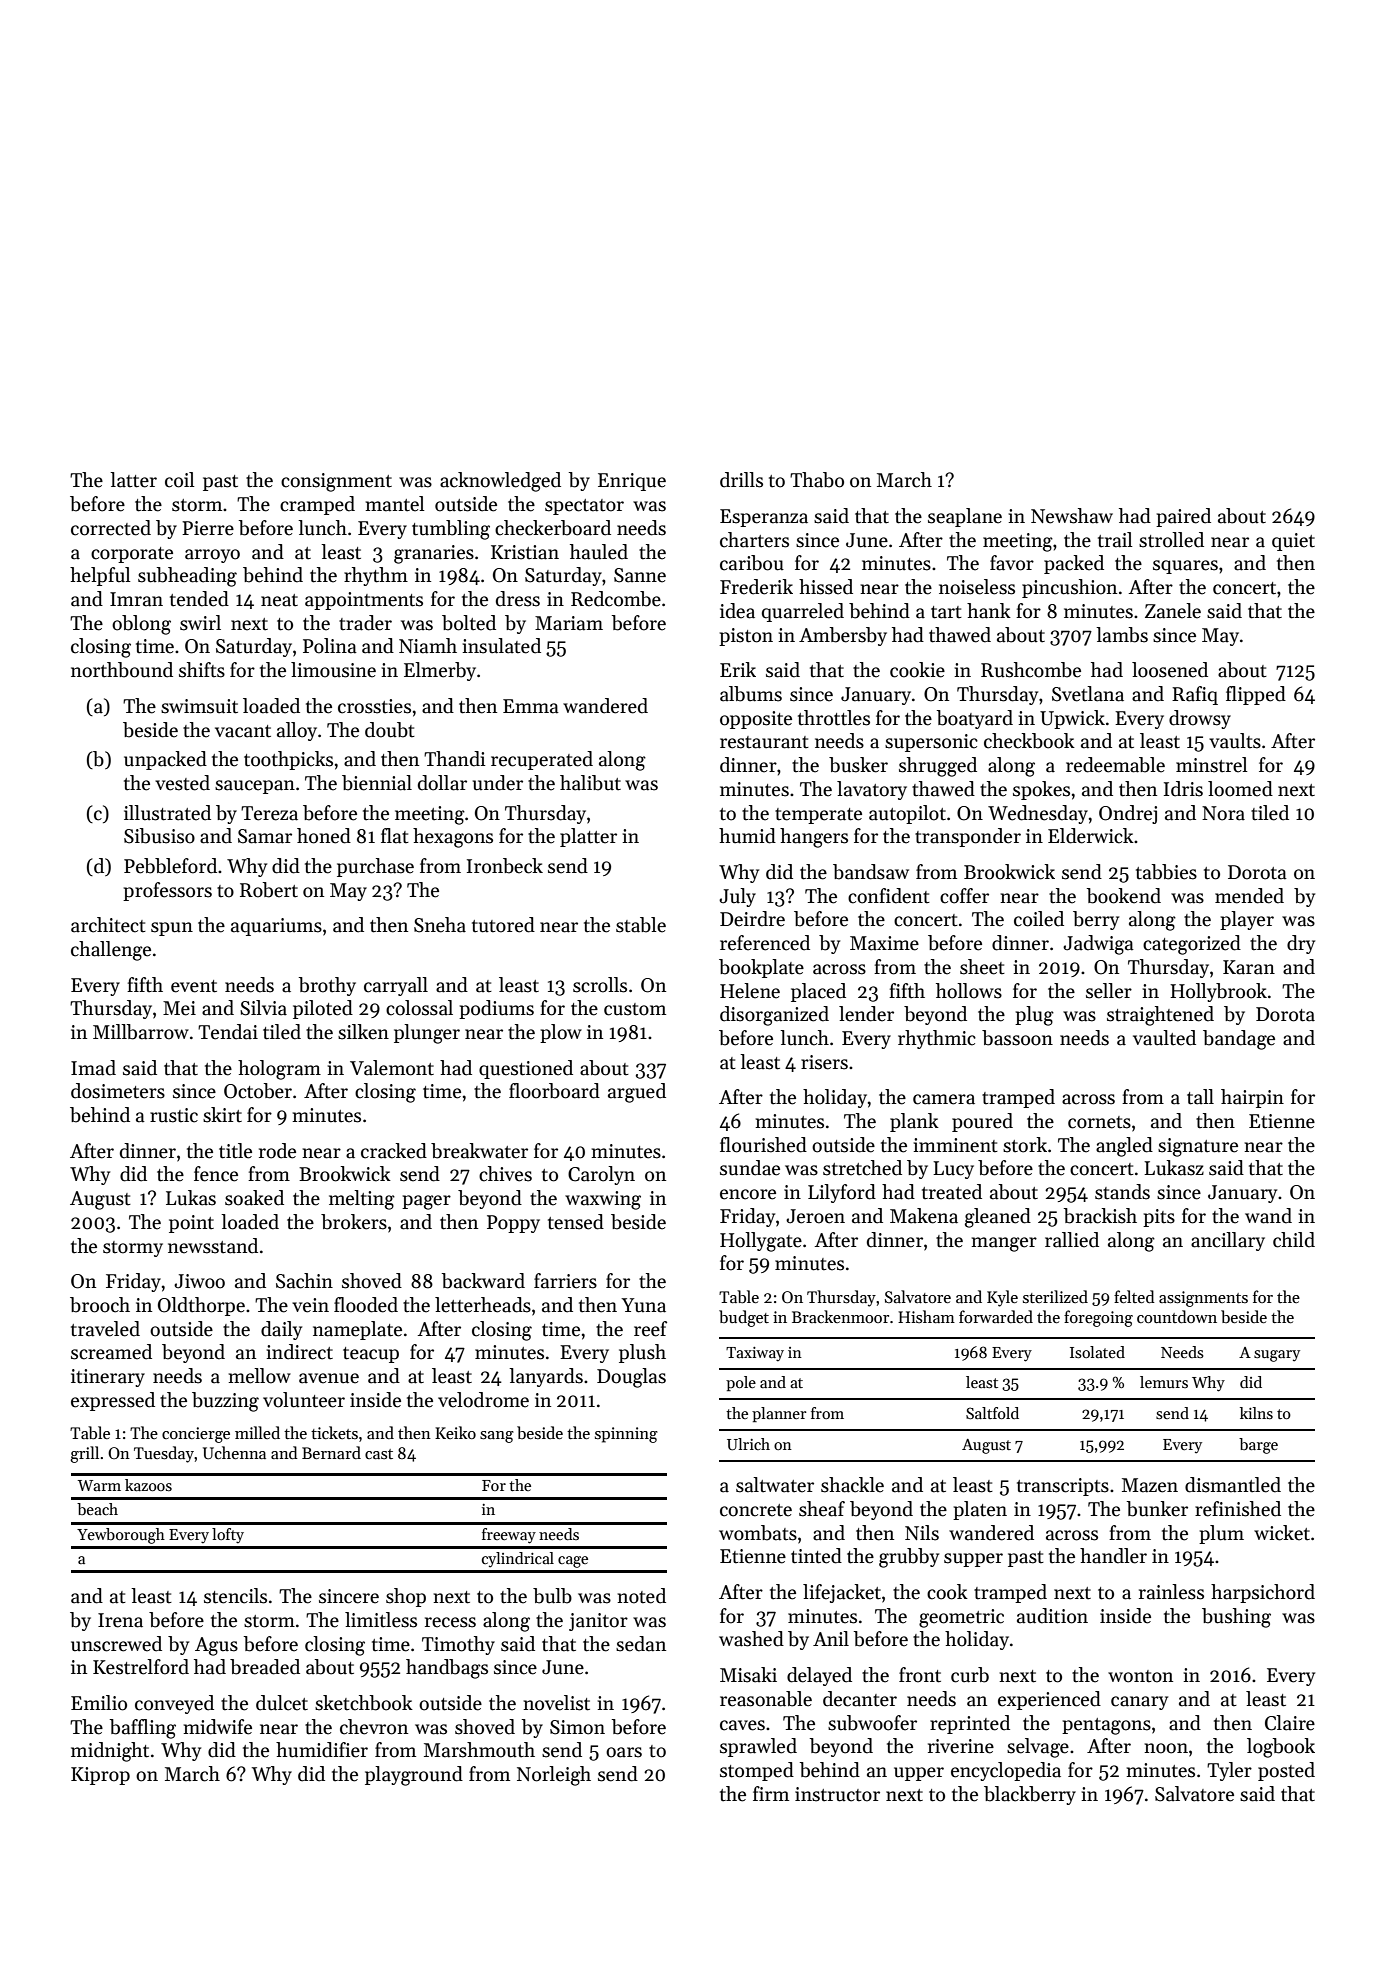 The image size is (1386, 1969). I want to click on Saltfold, so click(992, 1413).
